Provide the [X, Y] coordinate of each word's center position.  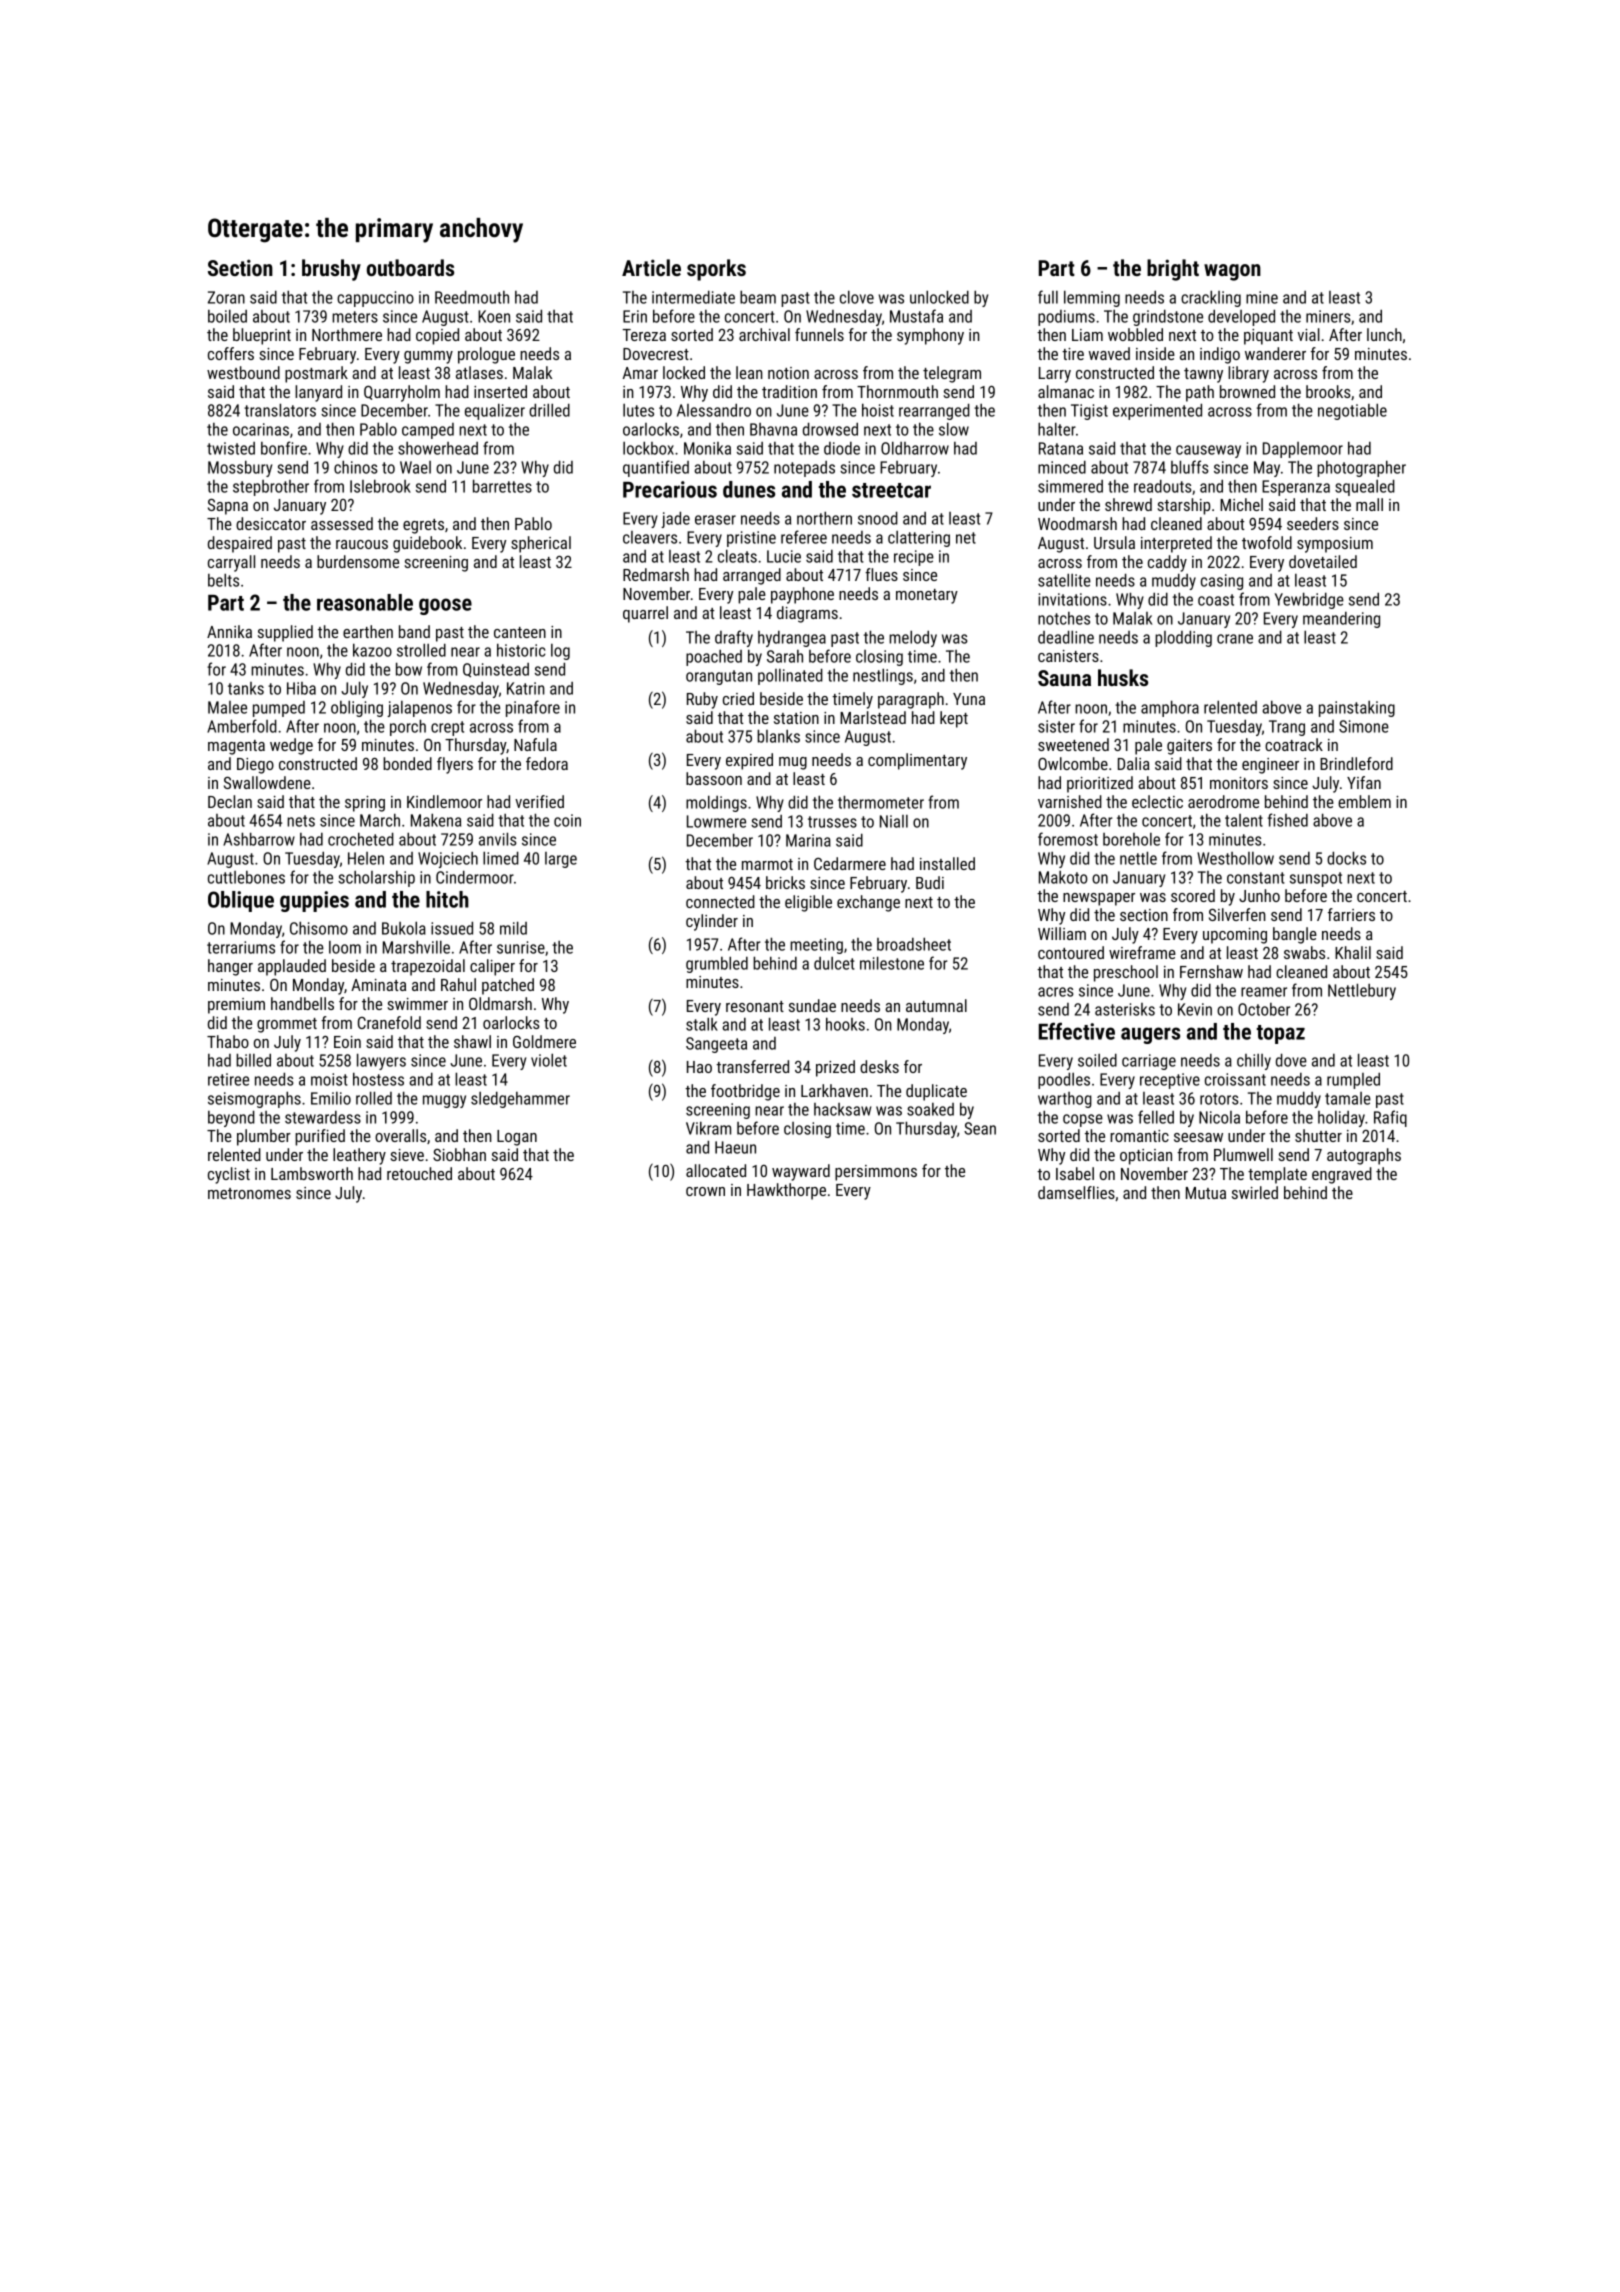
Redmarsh [656, 574]
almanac [1066, 391]
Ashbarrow [259, 839]
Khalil [1353, 952]
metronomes [249, 1193]
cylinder [712, 922]
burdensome [358, 561]
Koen [494, 316]
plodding [1183, 638]
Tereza [644, 335]
